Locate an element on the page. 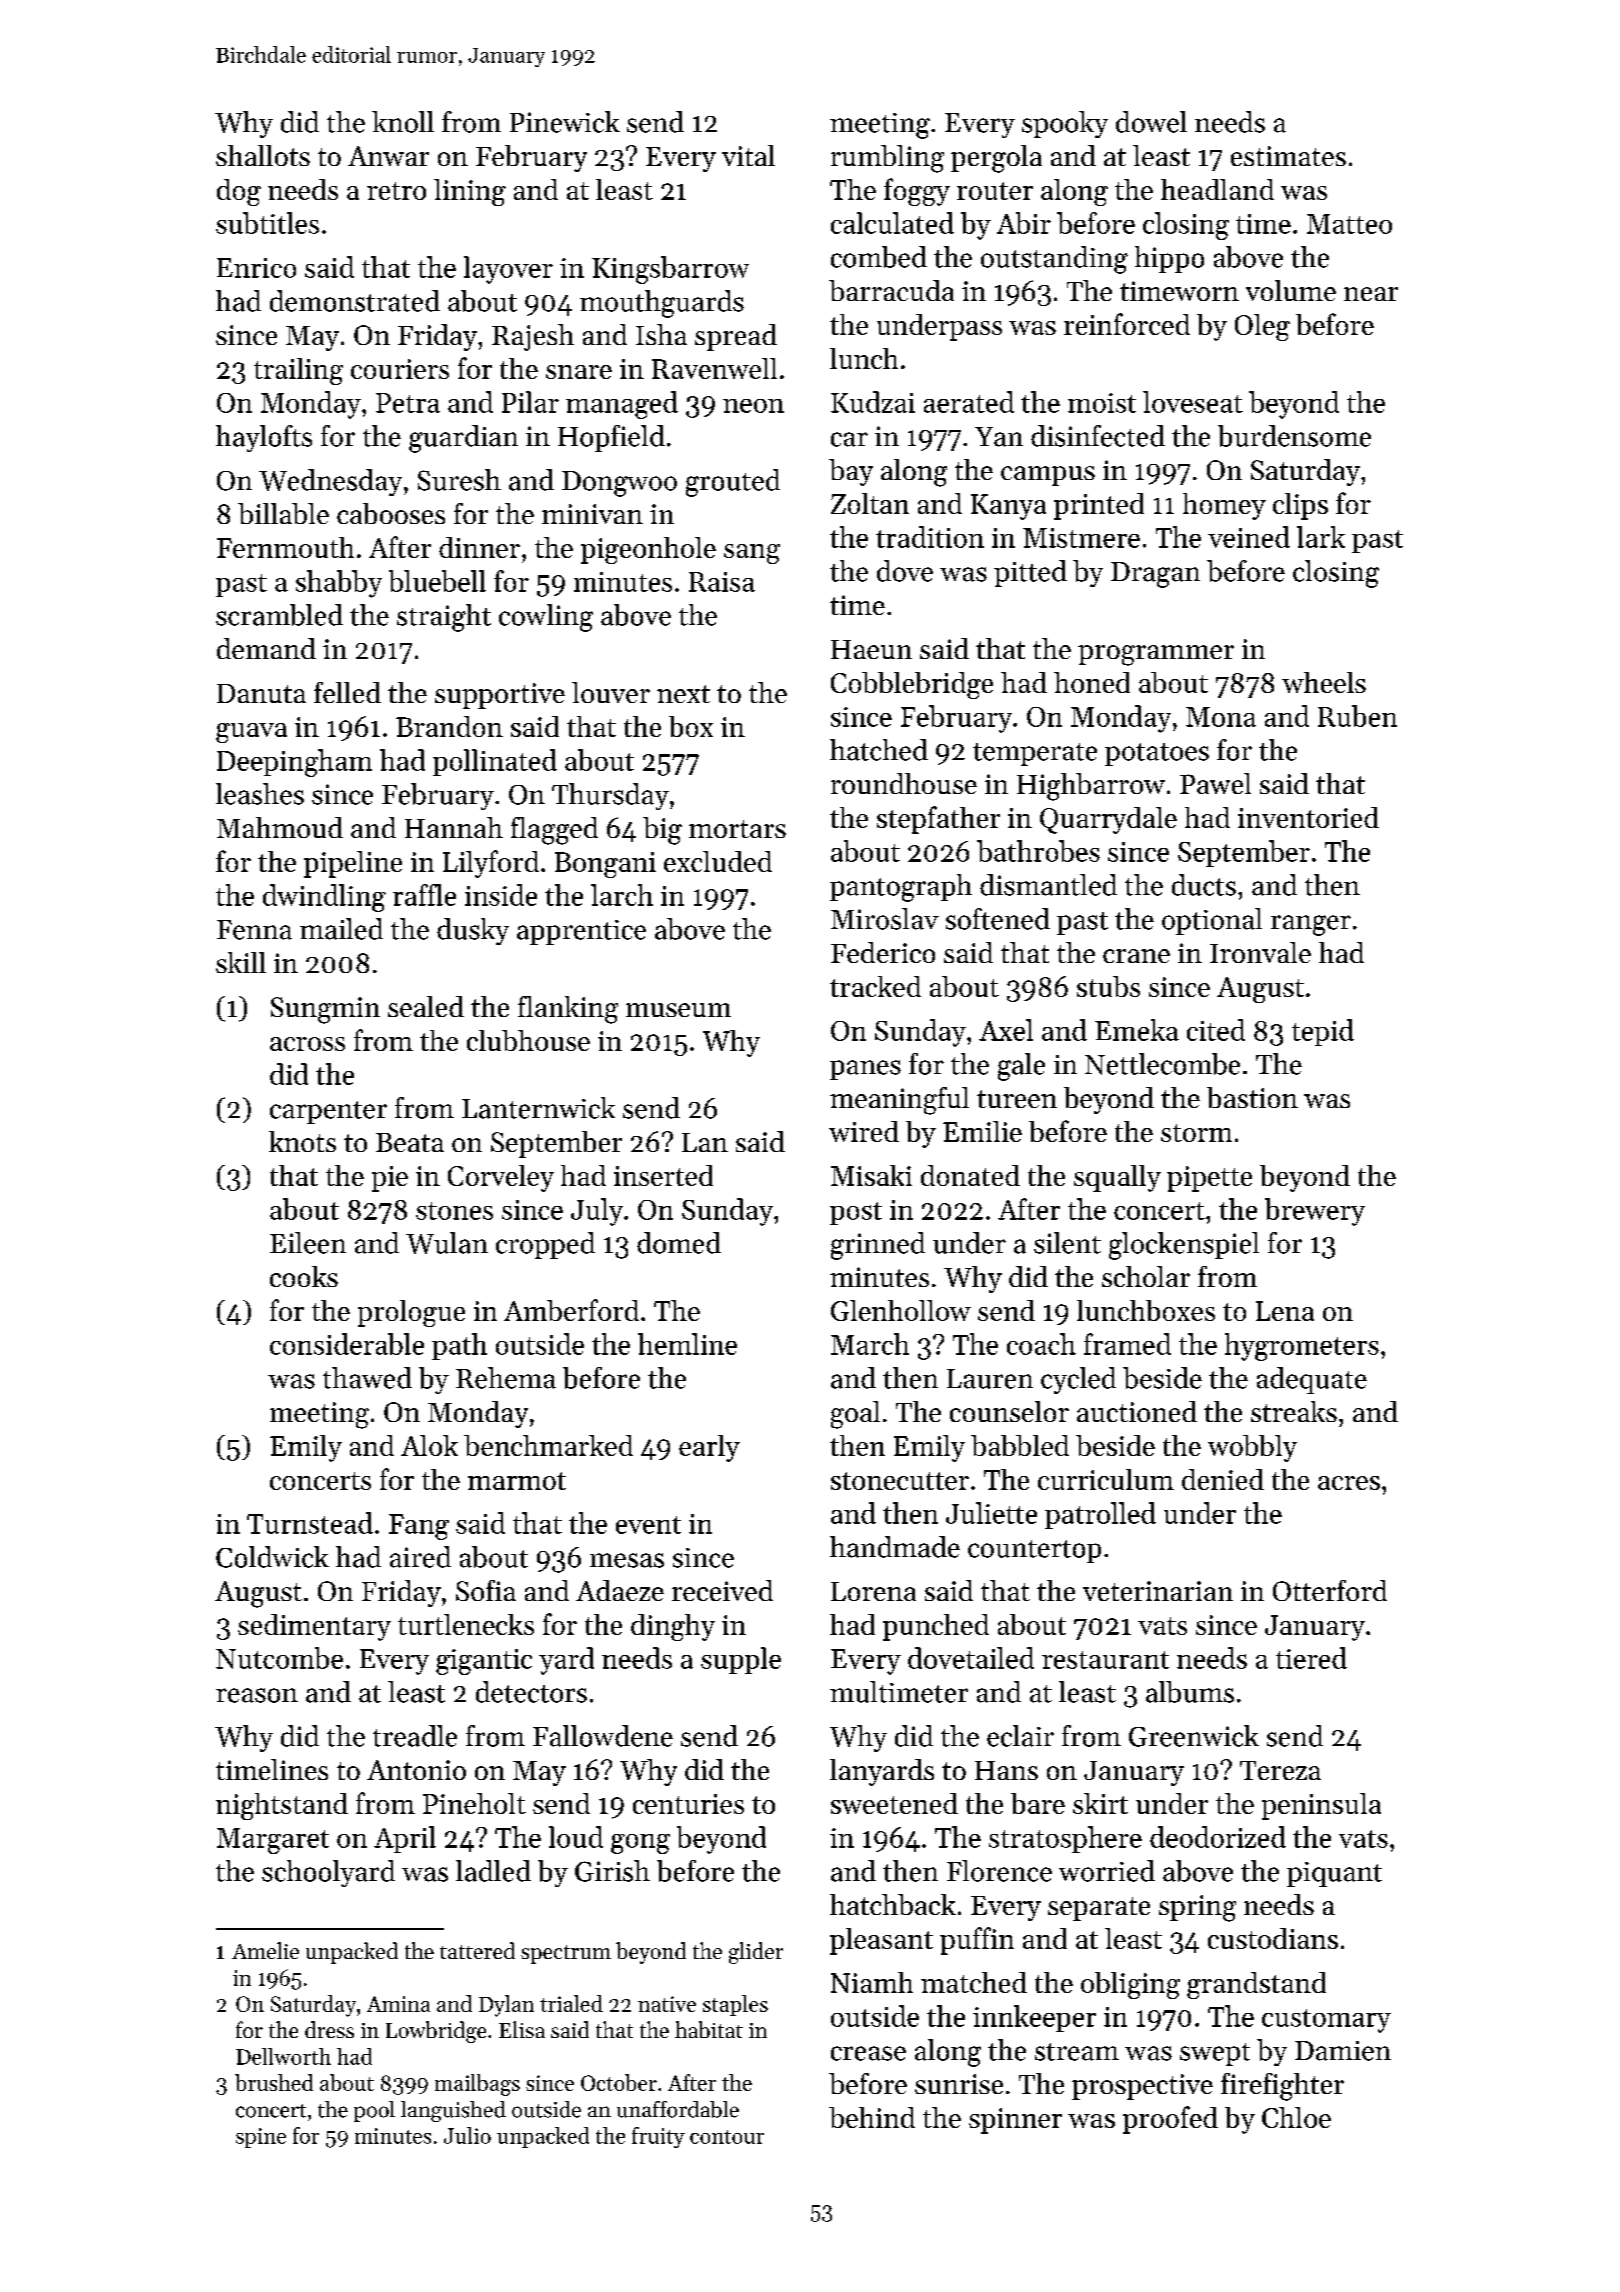  cropped is located at coordinates (545, 1245).
